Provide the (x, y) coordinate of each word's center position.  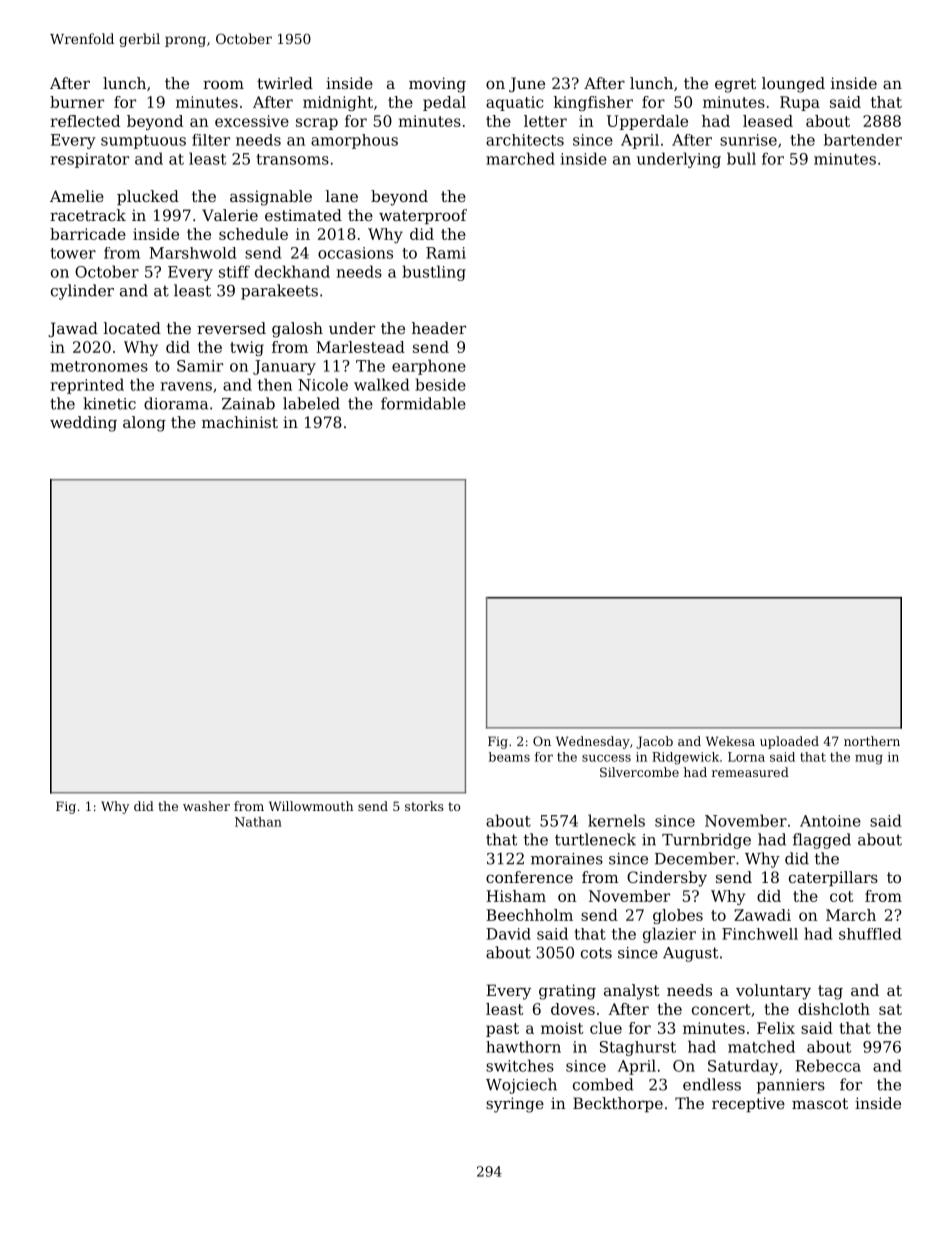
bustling (434, 273)
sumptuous (143, 142)
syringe (515, 1105)
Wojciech (521, 1086)
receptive (748, 1104)
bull (741, 158)
